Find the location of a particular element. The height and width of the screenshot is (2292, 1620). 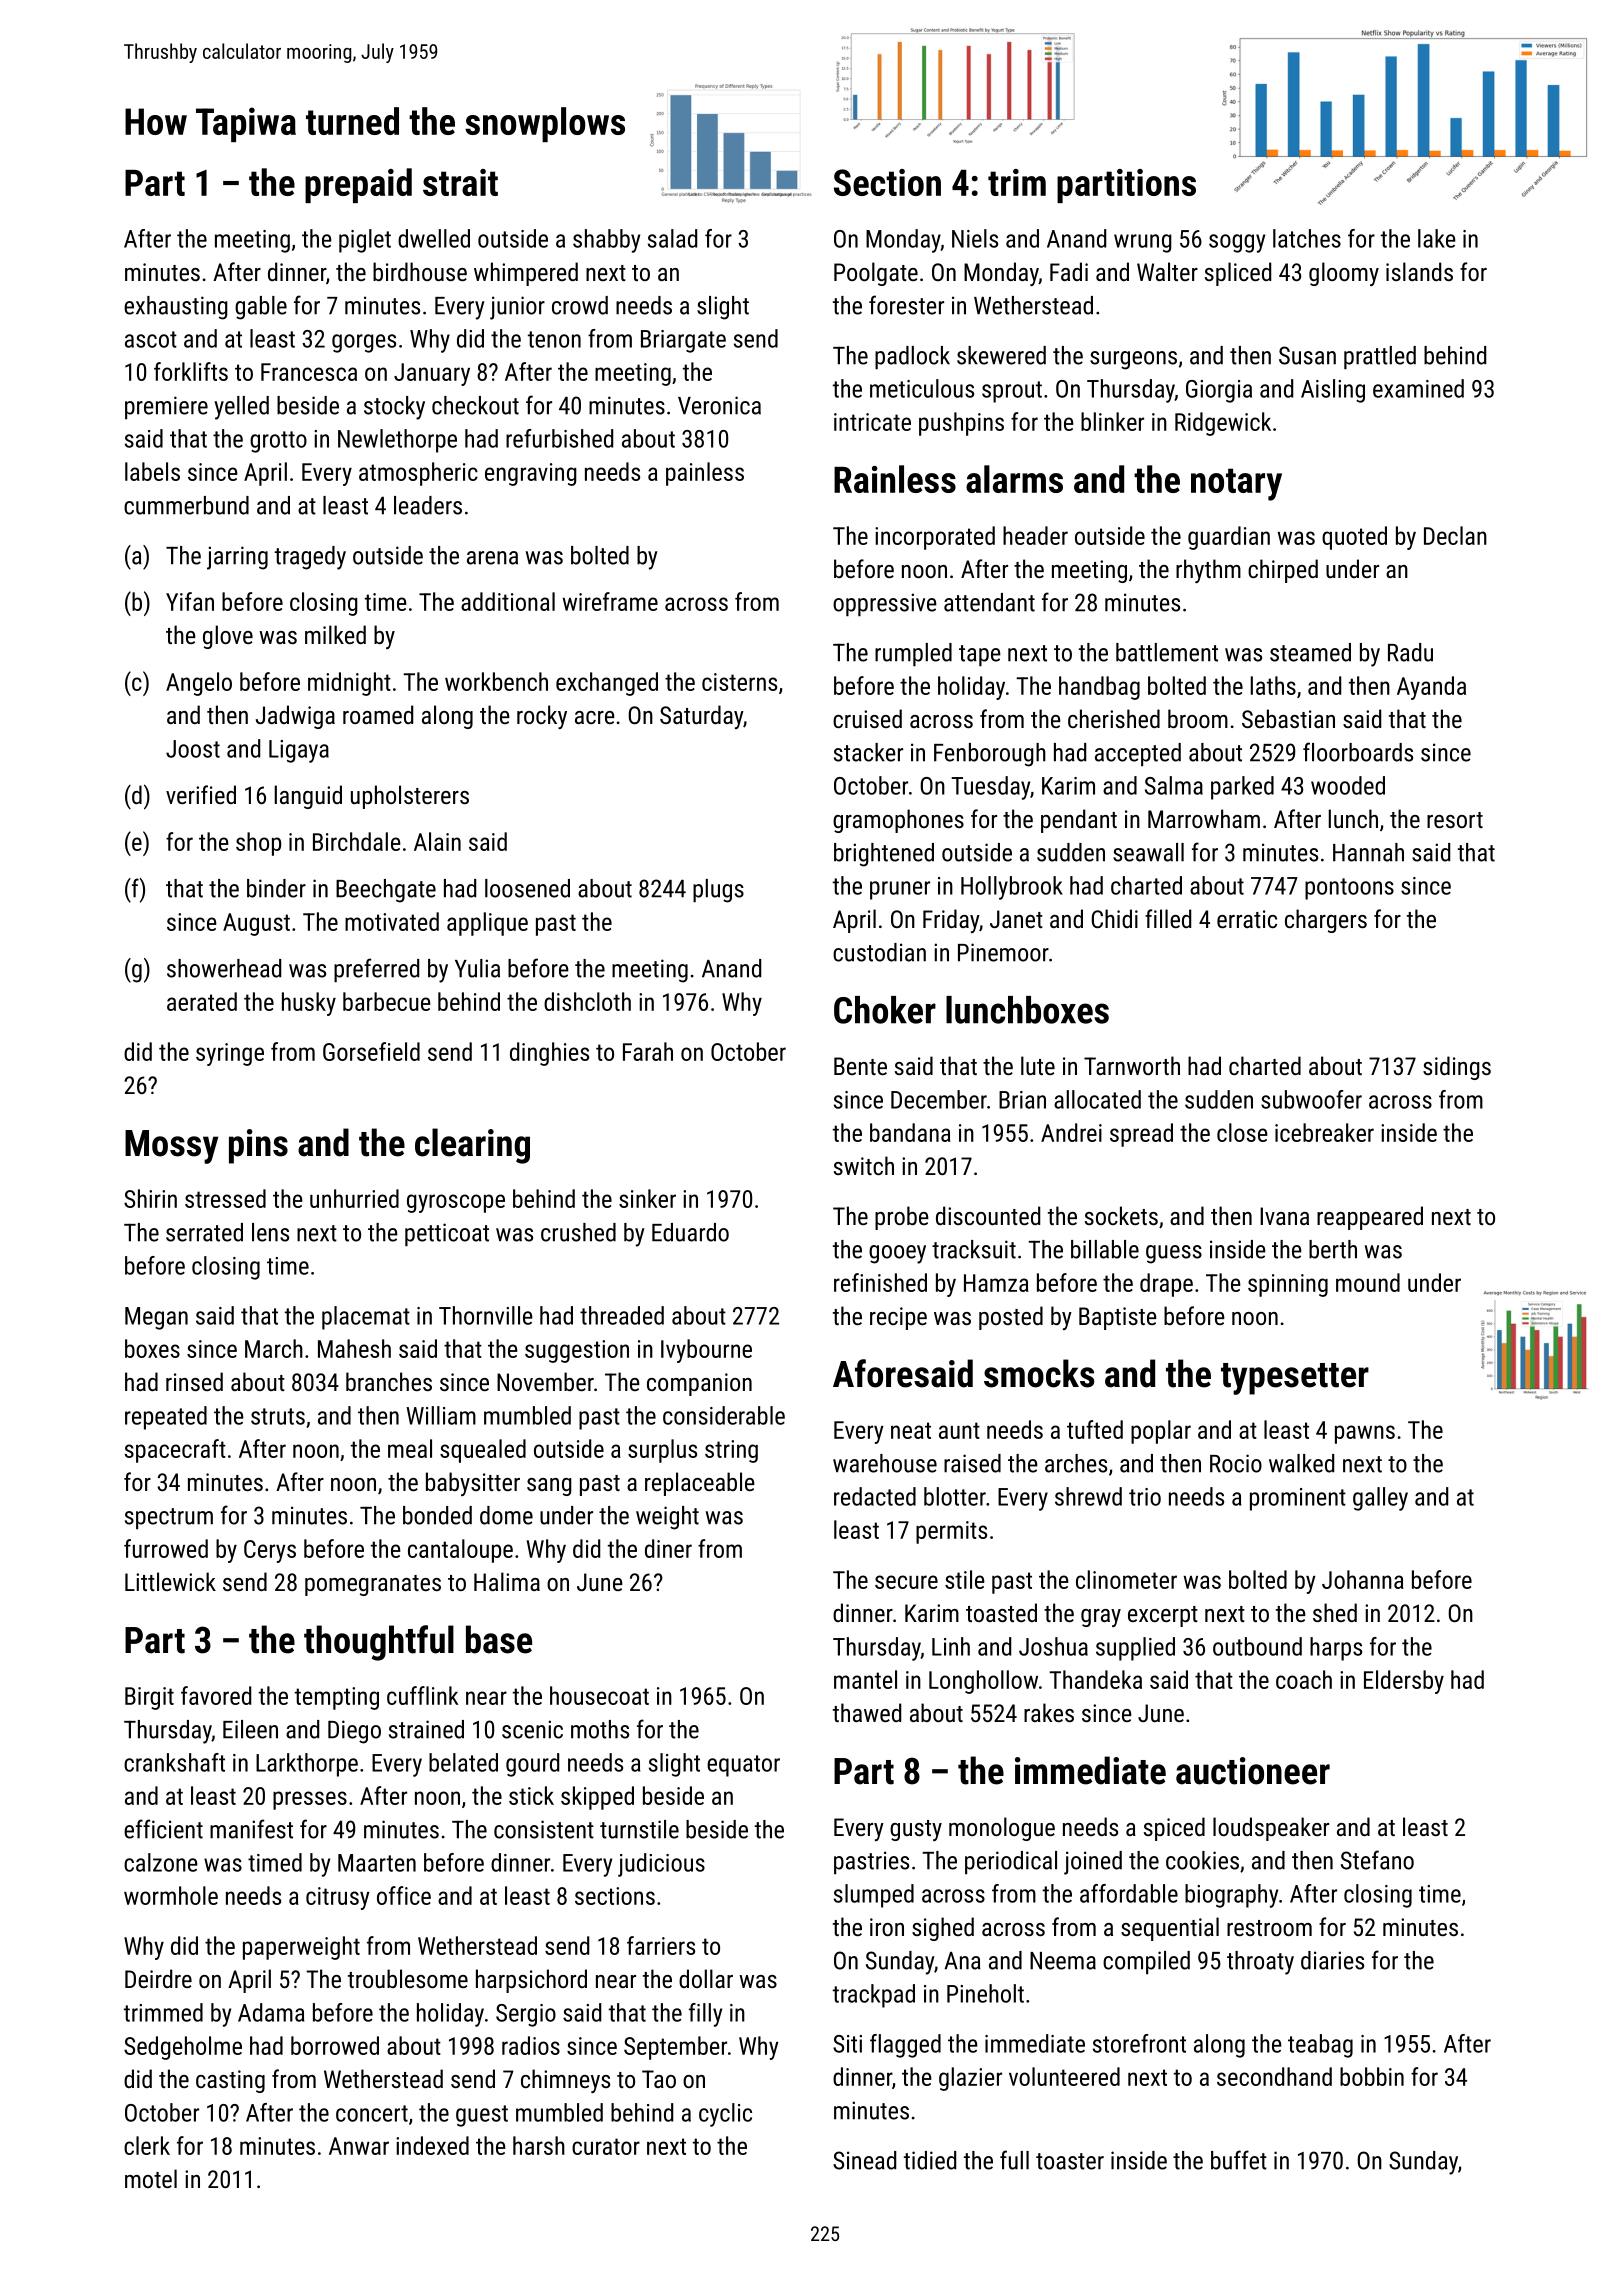

rinsed is located at coordinates (194, 1381).
